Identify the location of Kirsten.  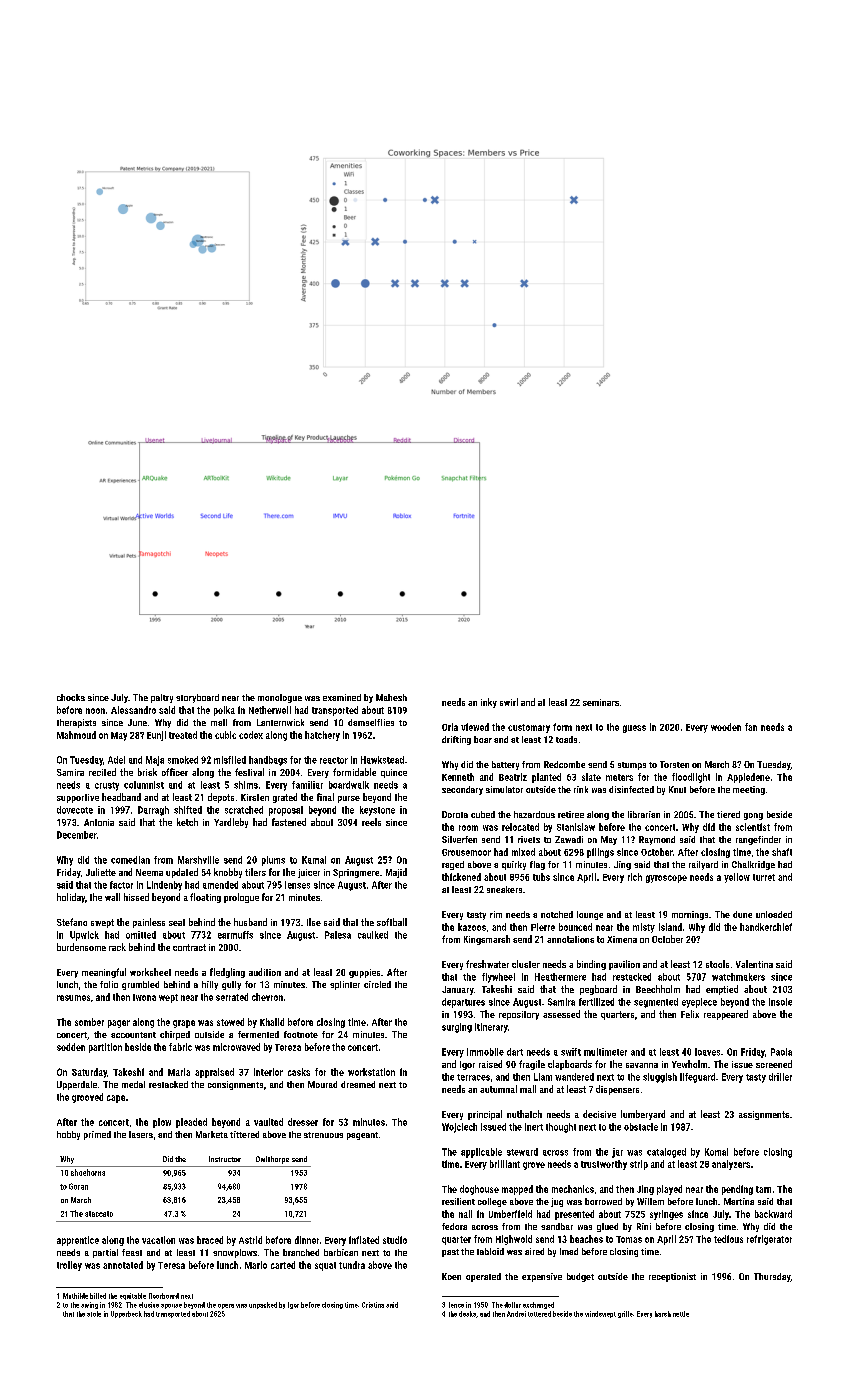
(255, 797).
